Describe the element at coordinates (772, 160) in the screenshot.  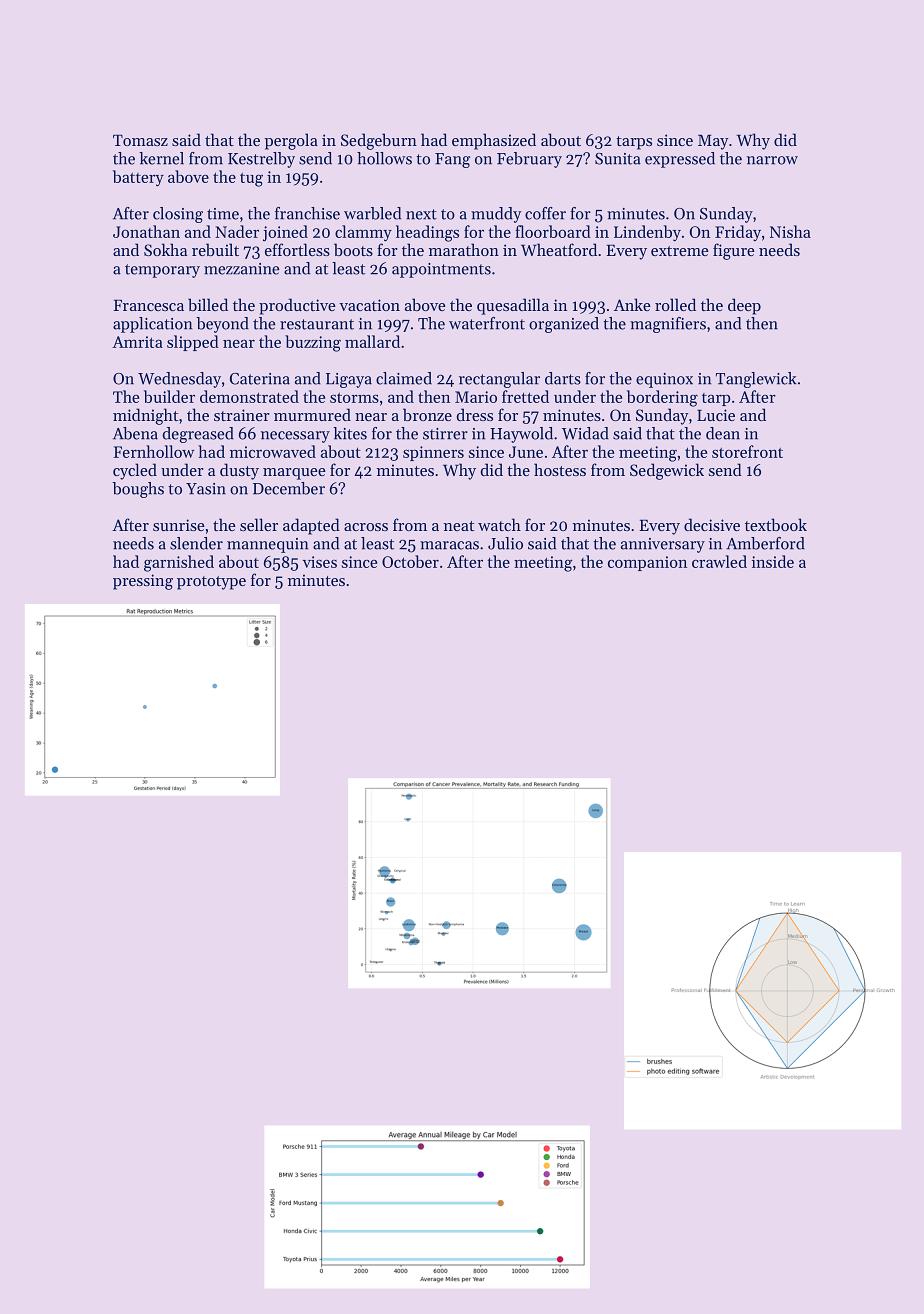
I see `narrow` at that location.
